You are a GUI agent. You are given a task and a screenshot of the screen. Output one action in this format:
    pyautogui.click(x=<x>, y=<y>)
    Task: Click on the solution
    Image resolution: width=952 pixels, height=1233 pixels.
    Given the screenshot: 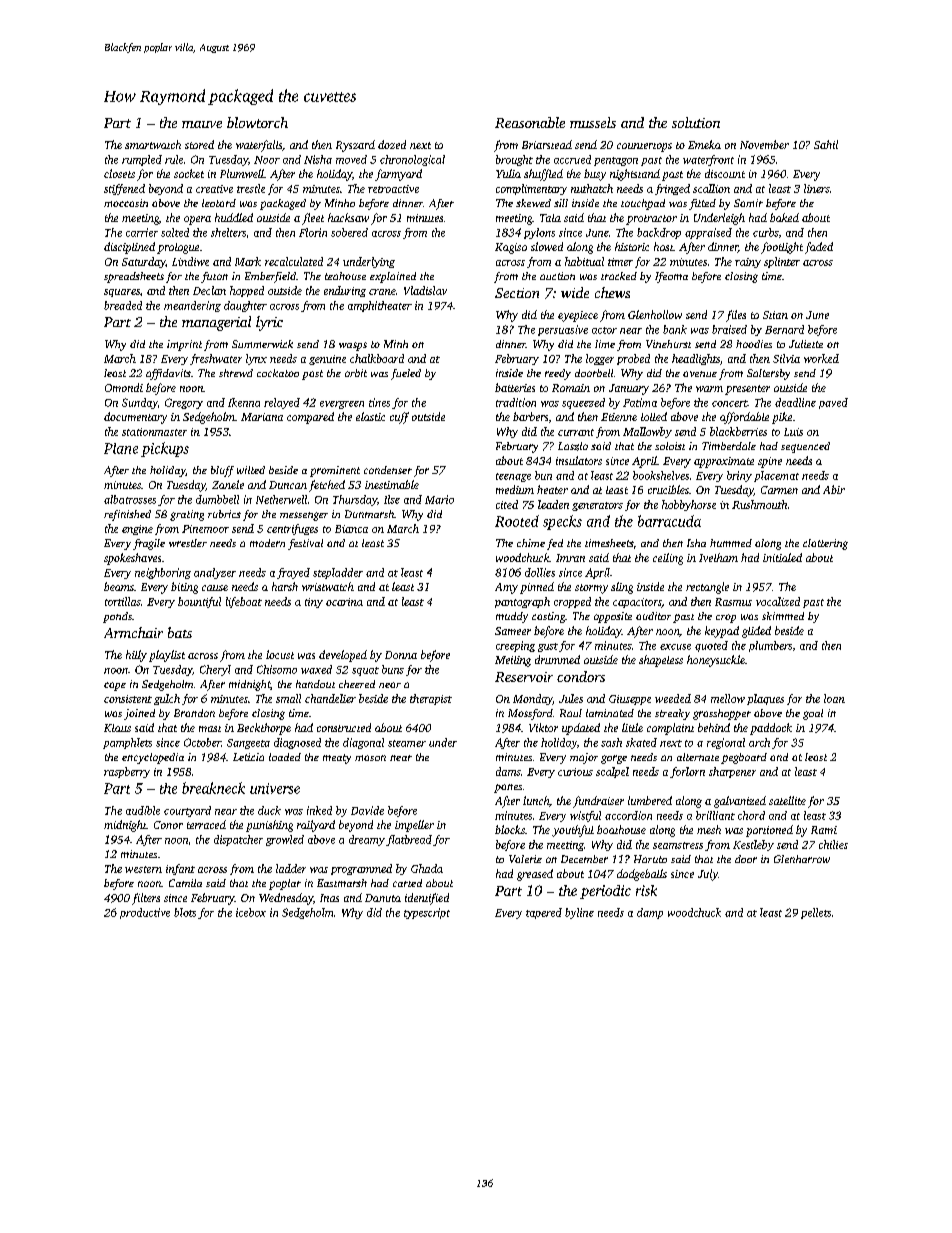 What is the action you would take?
    pyautogui.click(x=696, y=122)
